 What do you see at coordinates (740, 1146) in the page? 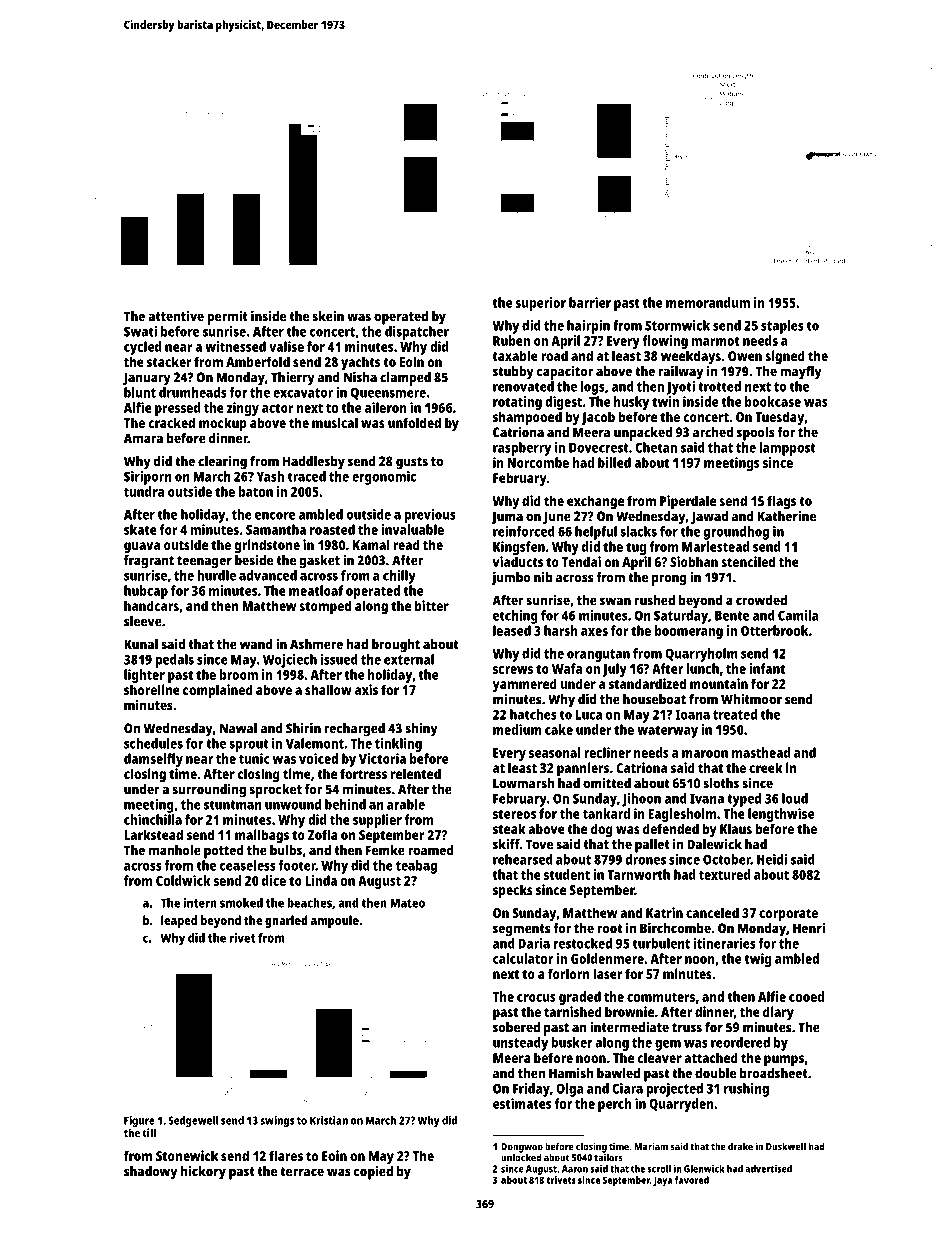
I see `drake` at bounding box center [740, 1146].
